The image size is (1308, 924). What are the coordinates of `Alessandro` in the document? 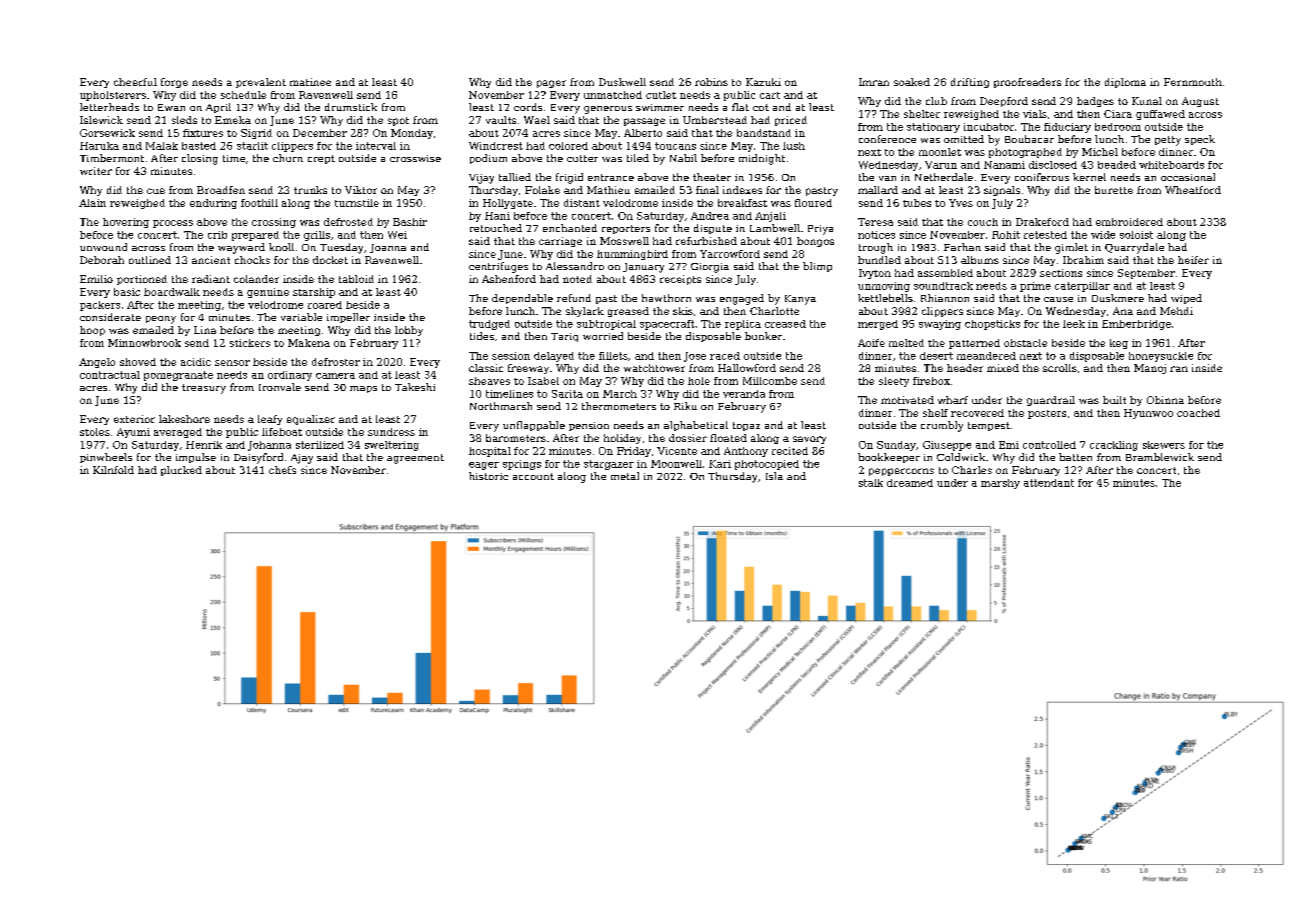 It's located at (575, 266).
